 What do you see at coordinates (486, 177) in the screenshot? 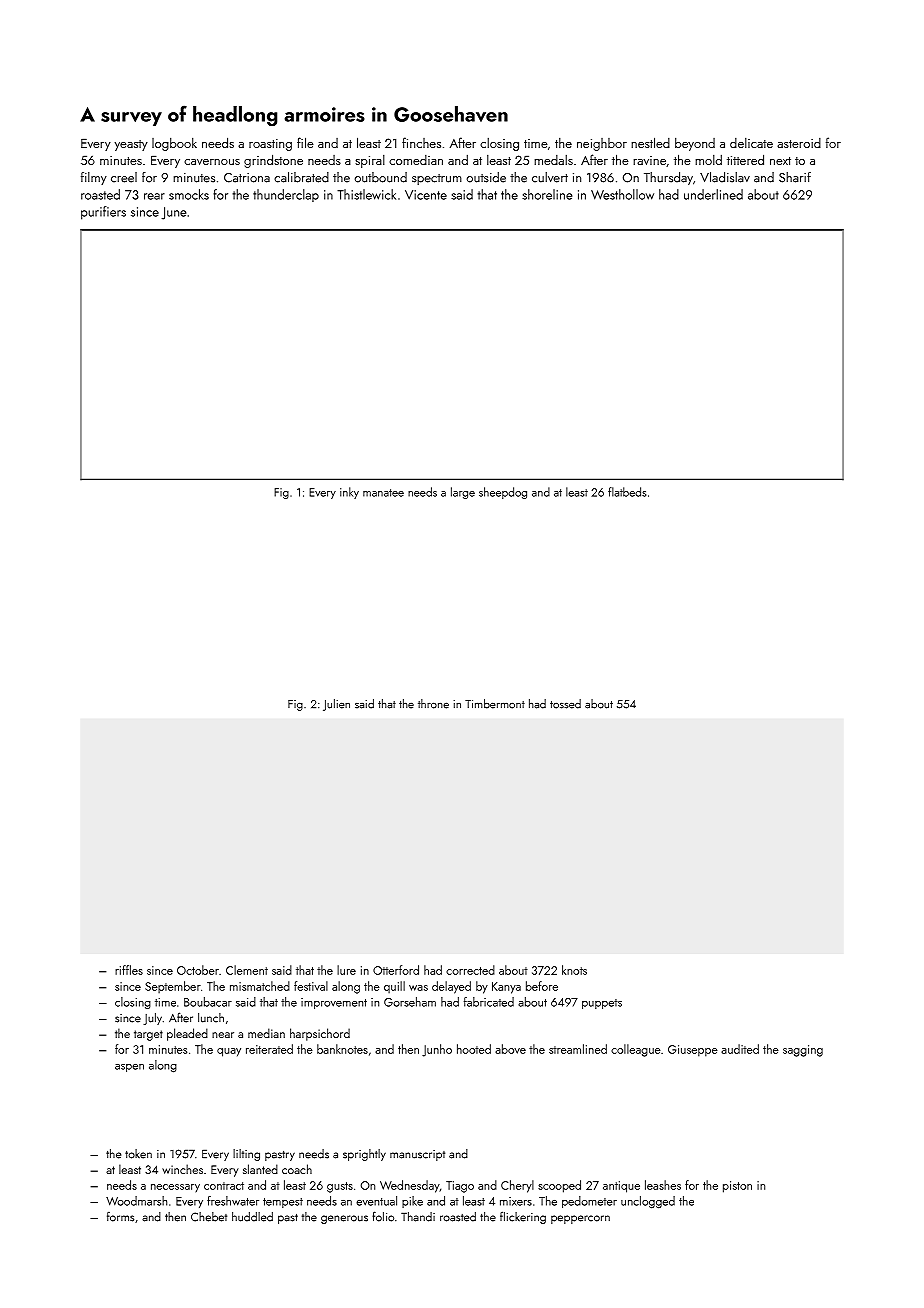
I see `outside` at bounding box center [486, 177].
